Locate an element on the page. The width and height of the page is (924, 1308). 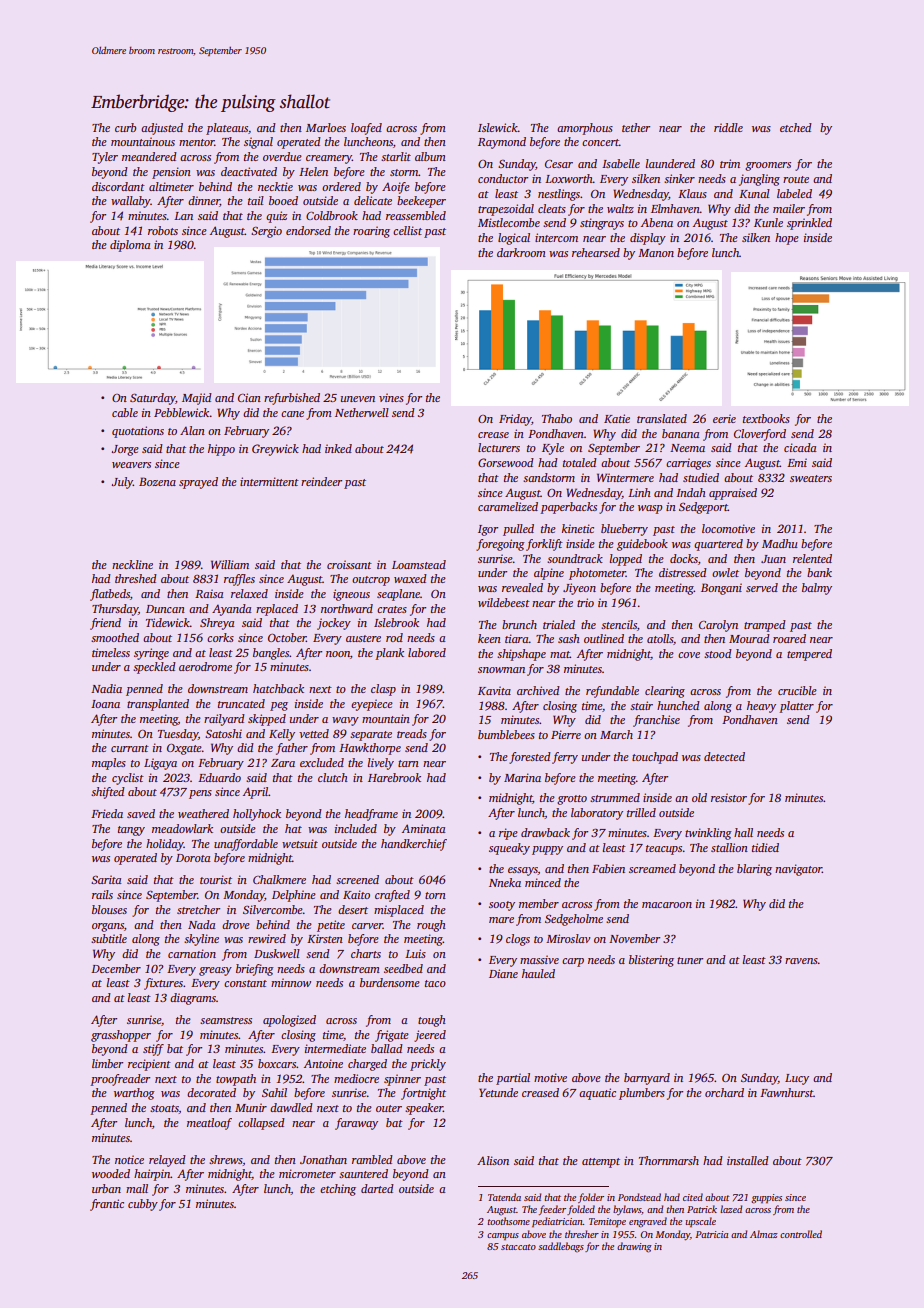
hauled is located at coordinates (538, 973).
